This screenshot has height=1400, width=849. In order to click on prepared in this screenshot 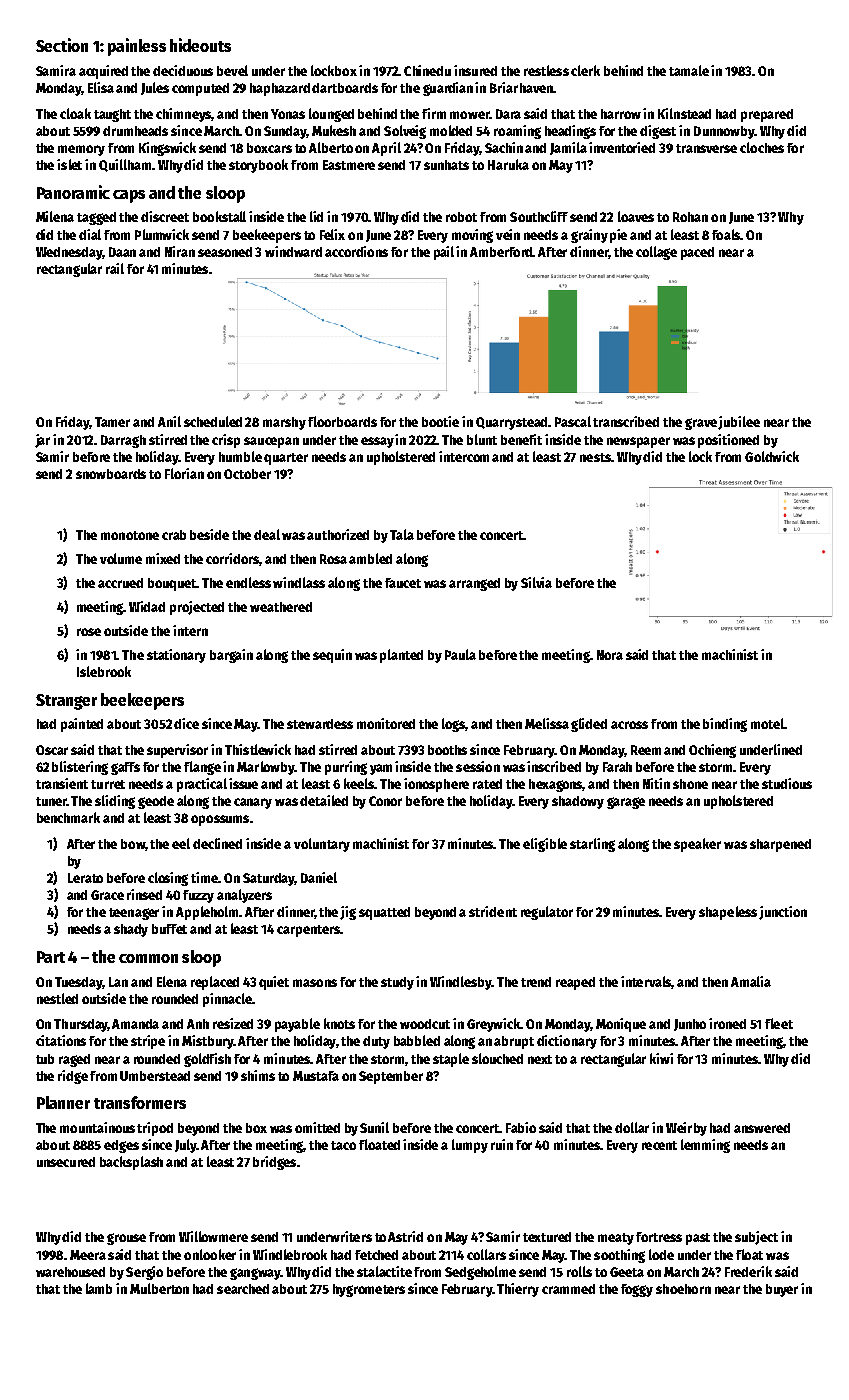, I will do `click(767, 115)`.
